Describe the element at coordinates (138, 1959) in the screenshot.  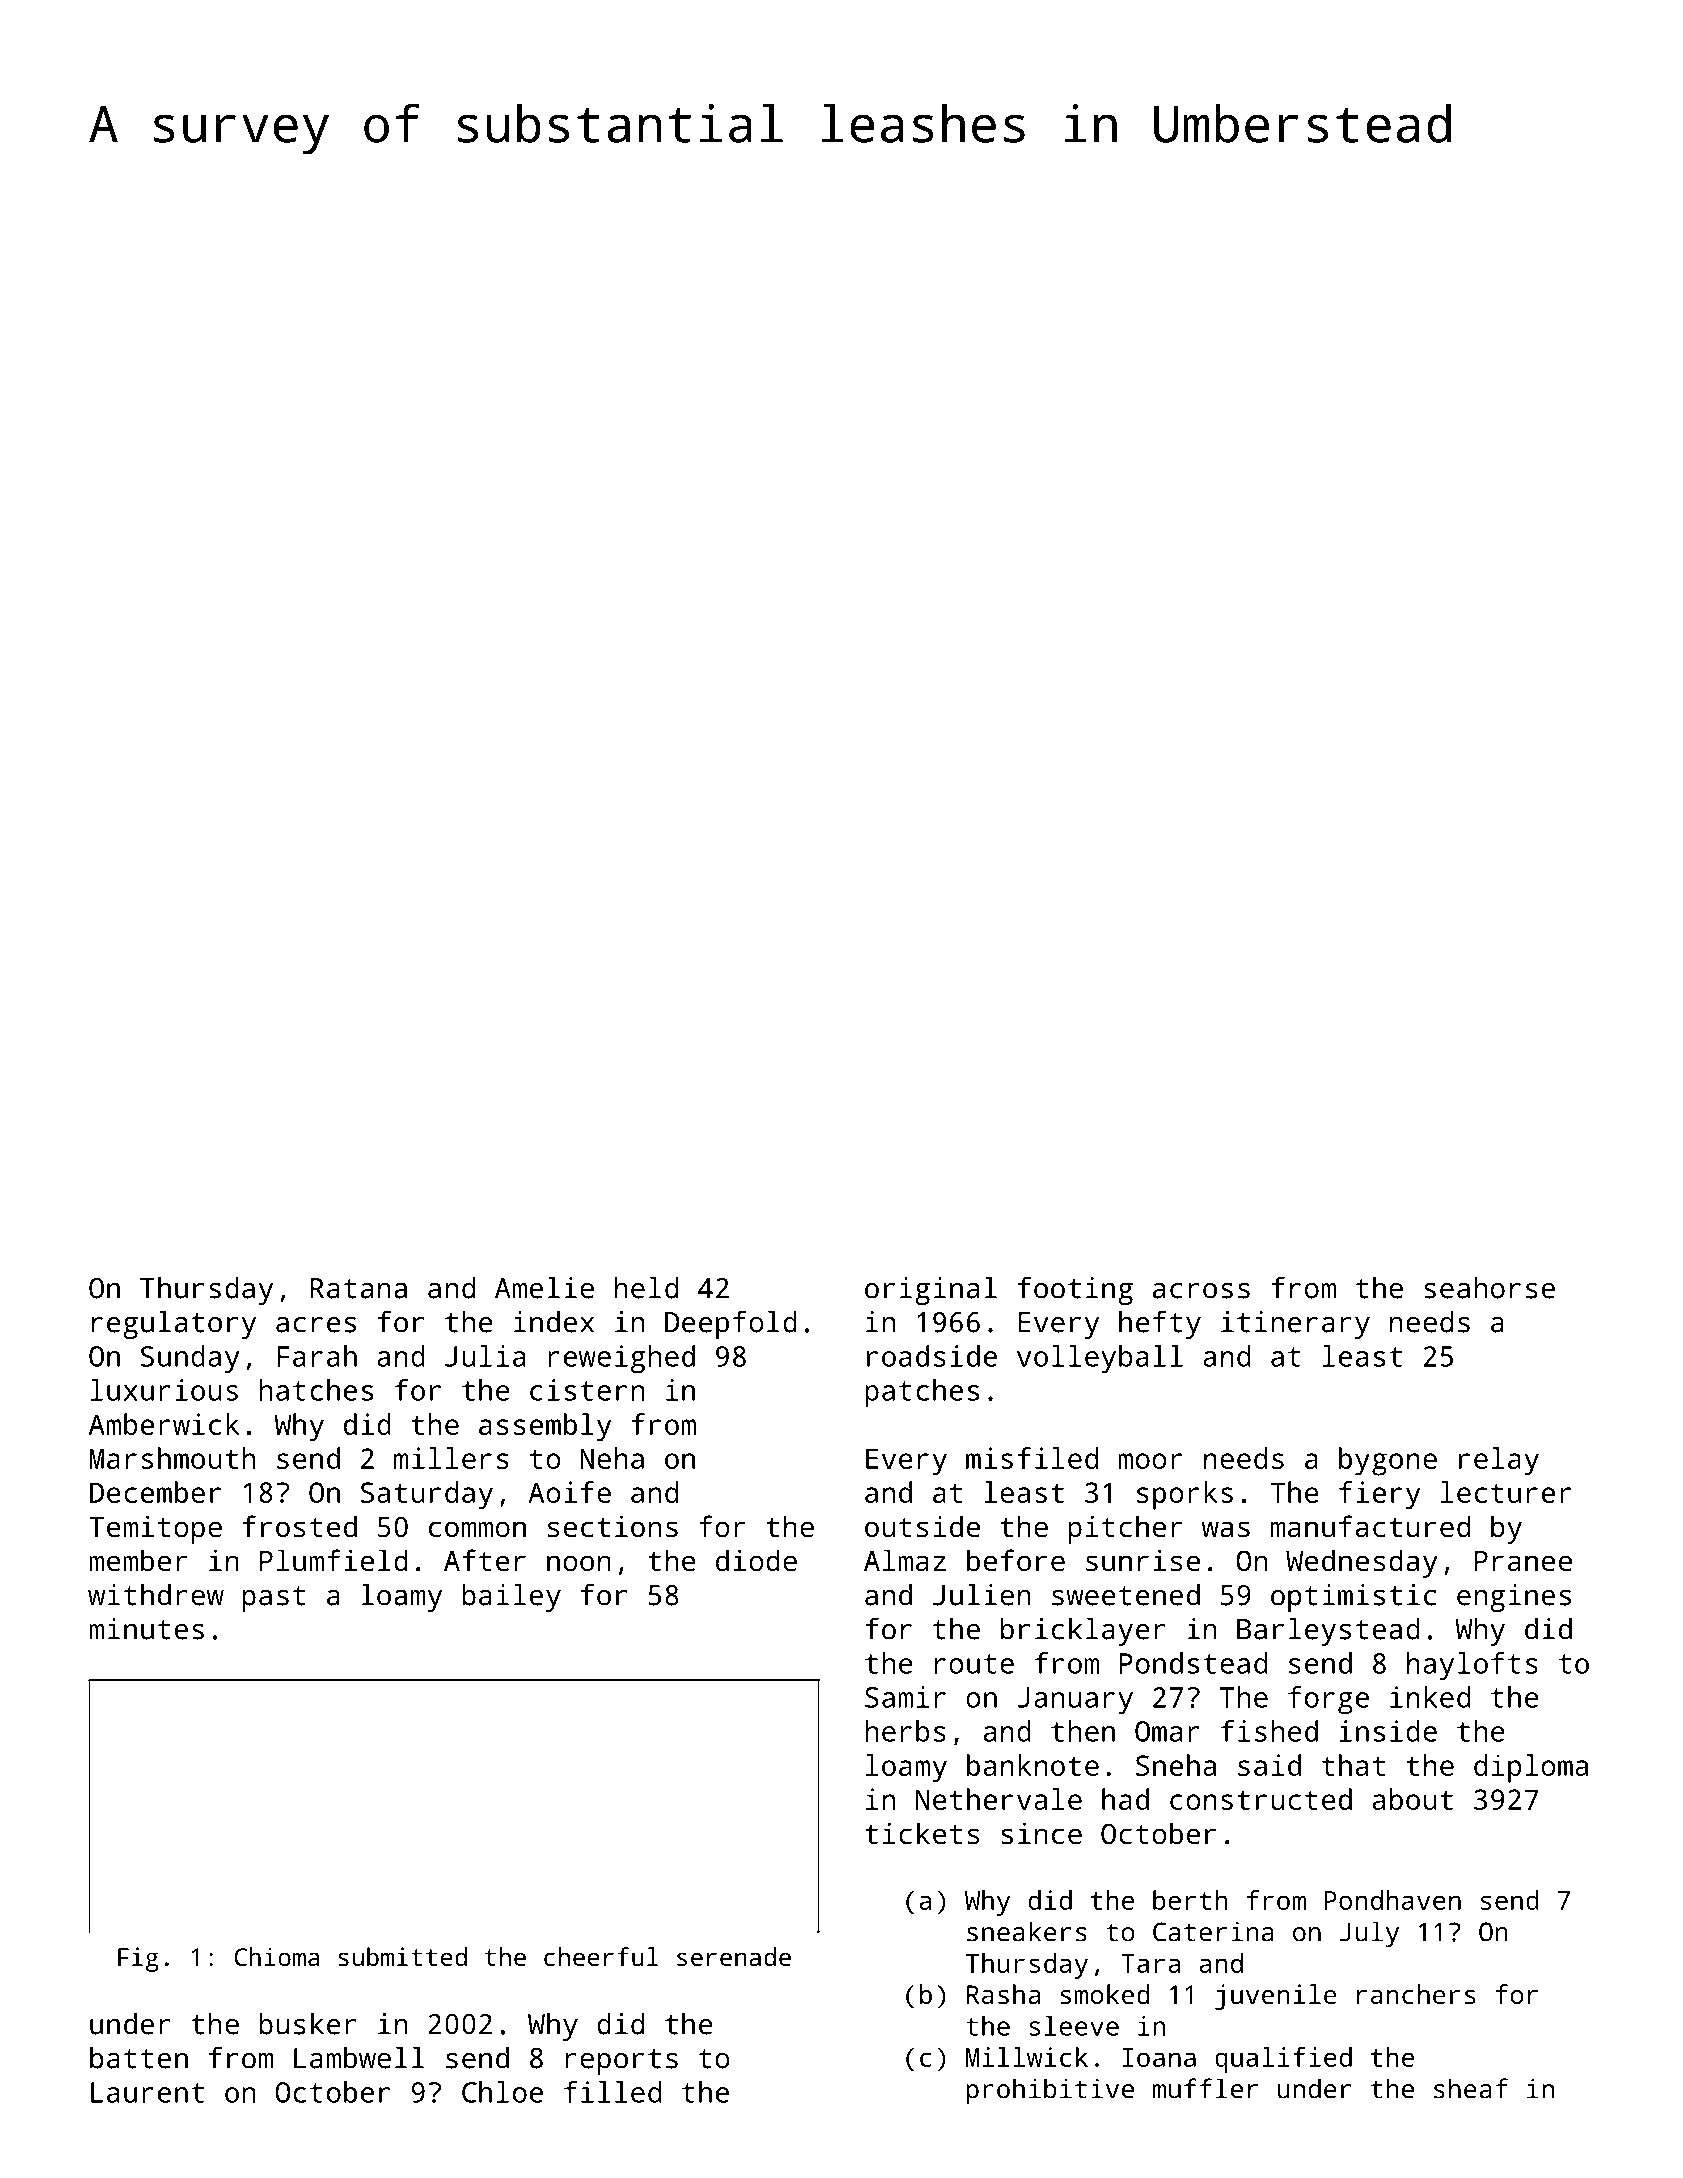
I see `Fig` at that location.
